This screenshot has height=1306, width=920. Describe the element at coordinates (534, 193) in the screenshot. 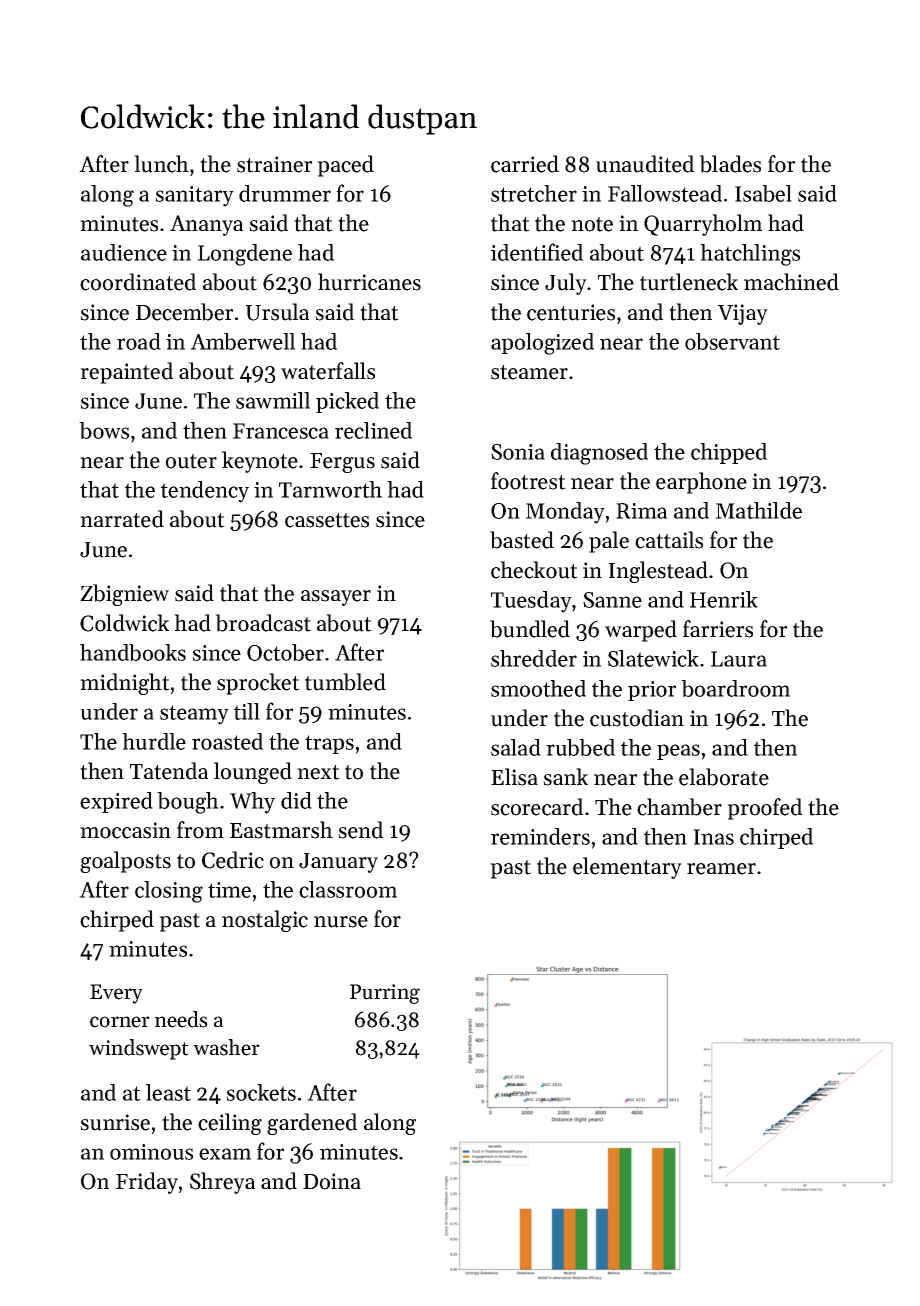

I see `stretcher` at that location.
